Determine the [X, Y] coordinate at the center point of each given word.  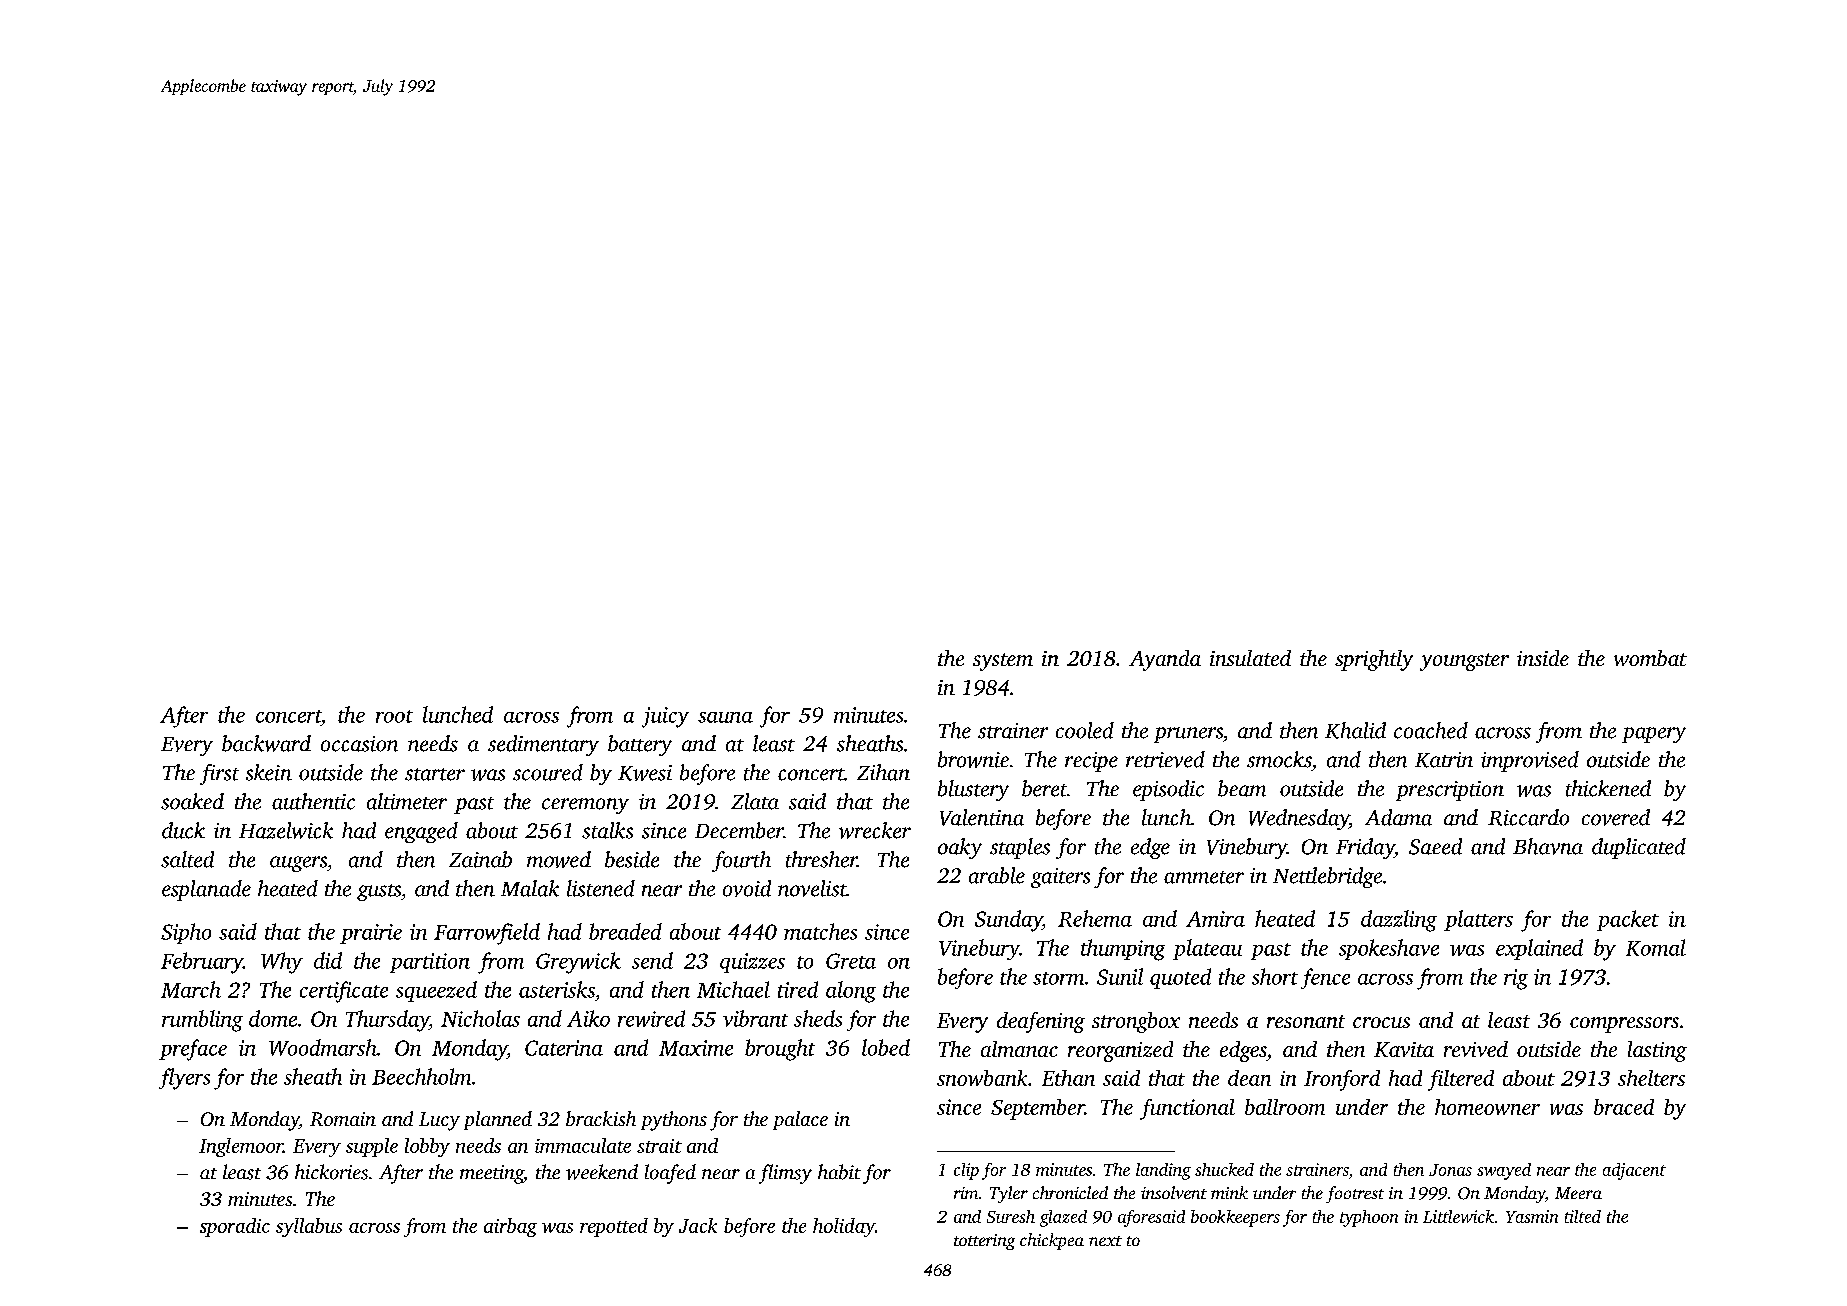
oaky [960, 848]
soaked [192, 801]
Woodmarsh [323, 1047]
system [1003, 662]
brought [780, 1050]
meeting [491, 1174]
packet [1628, 920]
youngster [1464, 662]
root [394, 716]
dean [1249, 1078]
